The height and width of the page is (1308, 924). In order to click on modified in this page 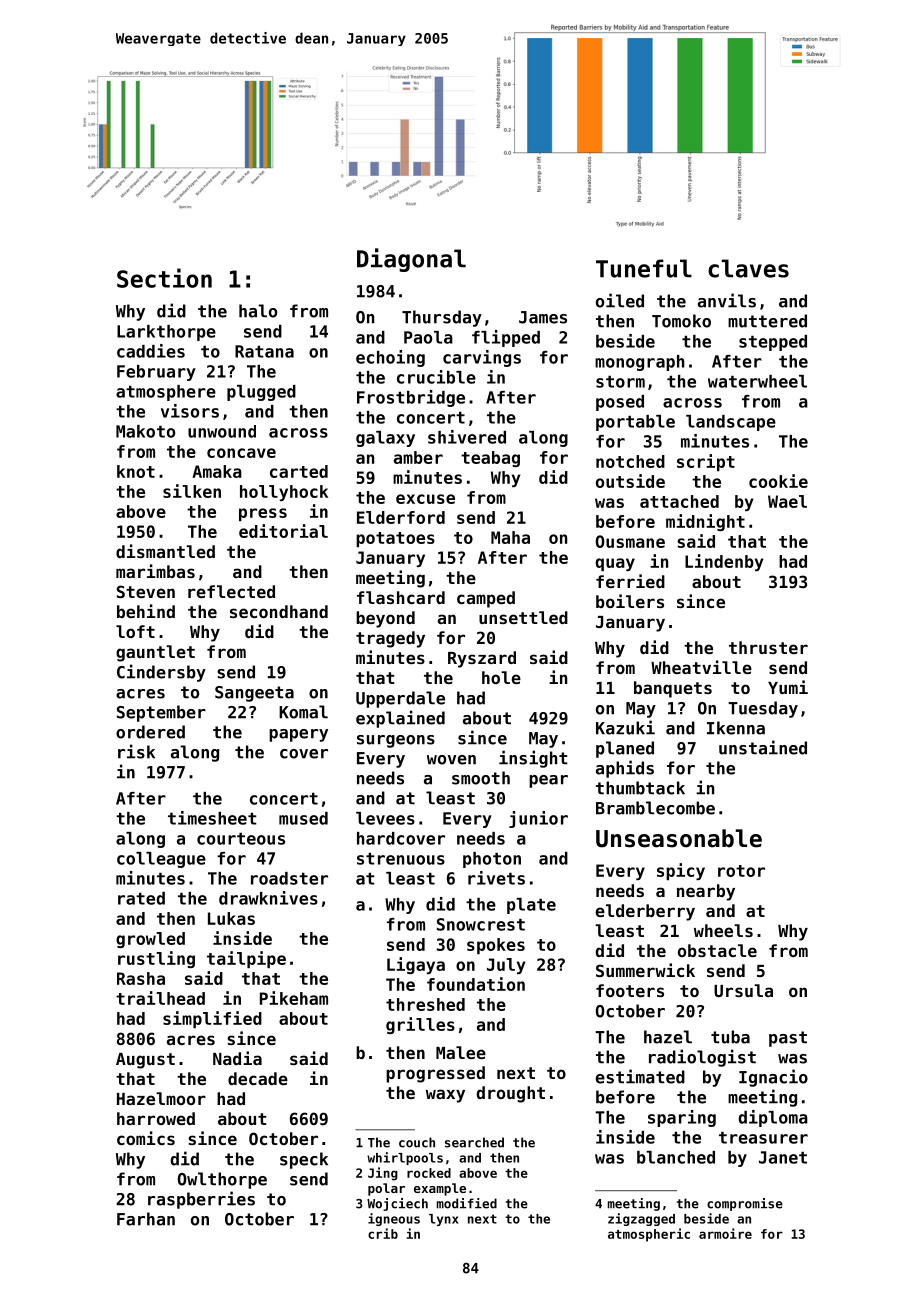, I will do `click(467, 1203)`.
